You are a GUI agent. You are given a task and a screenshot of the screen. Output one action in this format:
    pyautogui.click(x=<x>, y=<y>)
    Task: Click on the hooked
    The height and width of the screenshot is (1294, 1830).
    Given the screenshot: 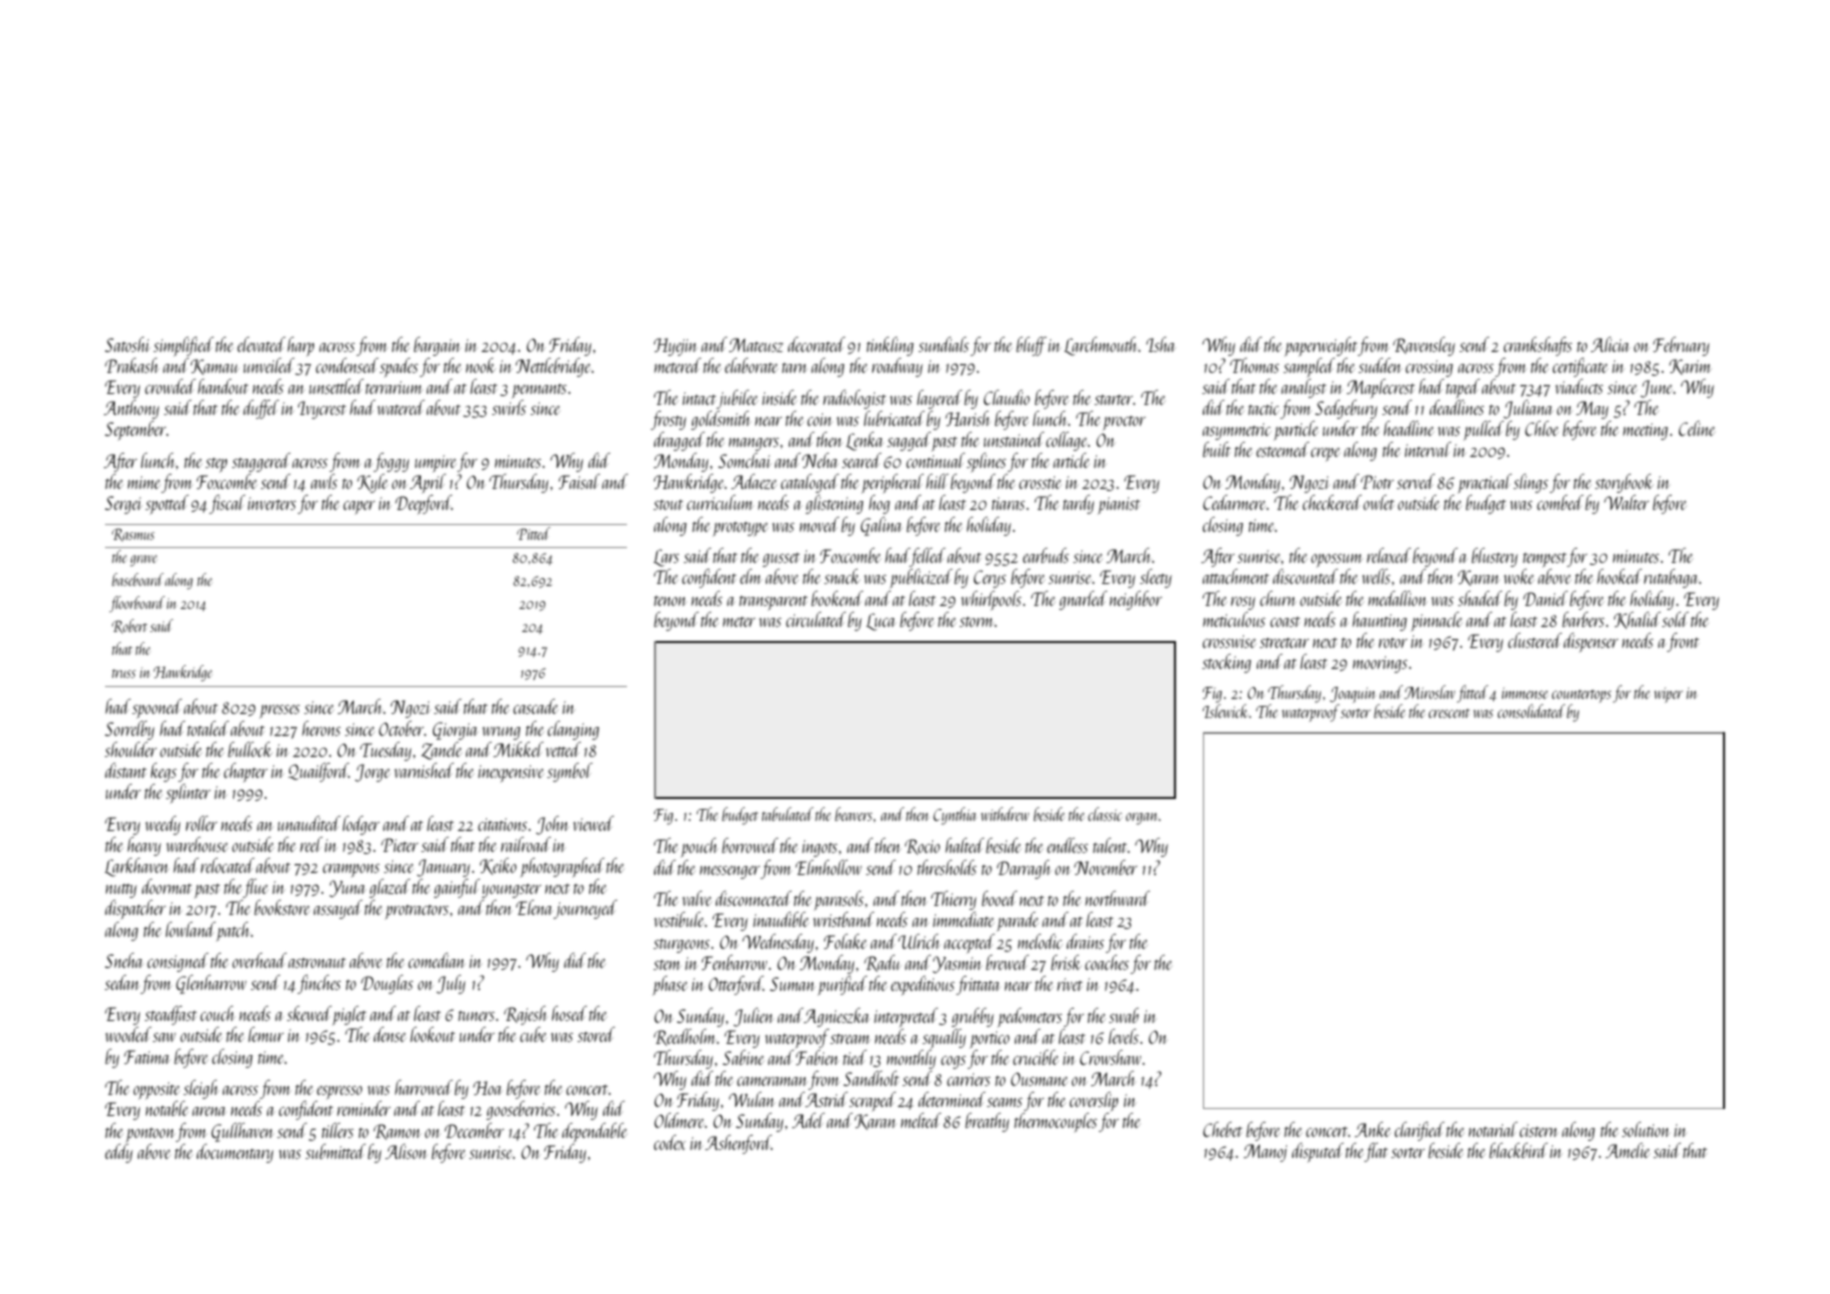 What is the action you would take?
    pyautogui.click(x=1619, y=576)
